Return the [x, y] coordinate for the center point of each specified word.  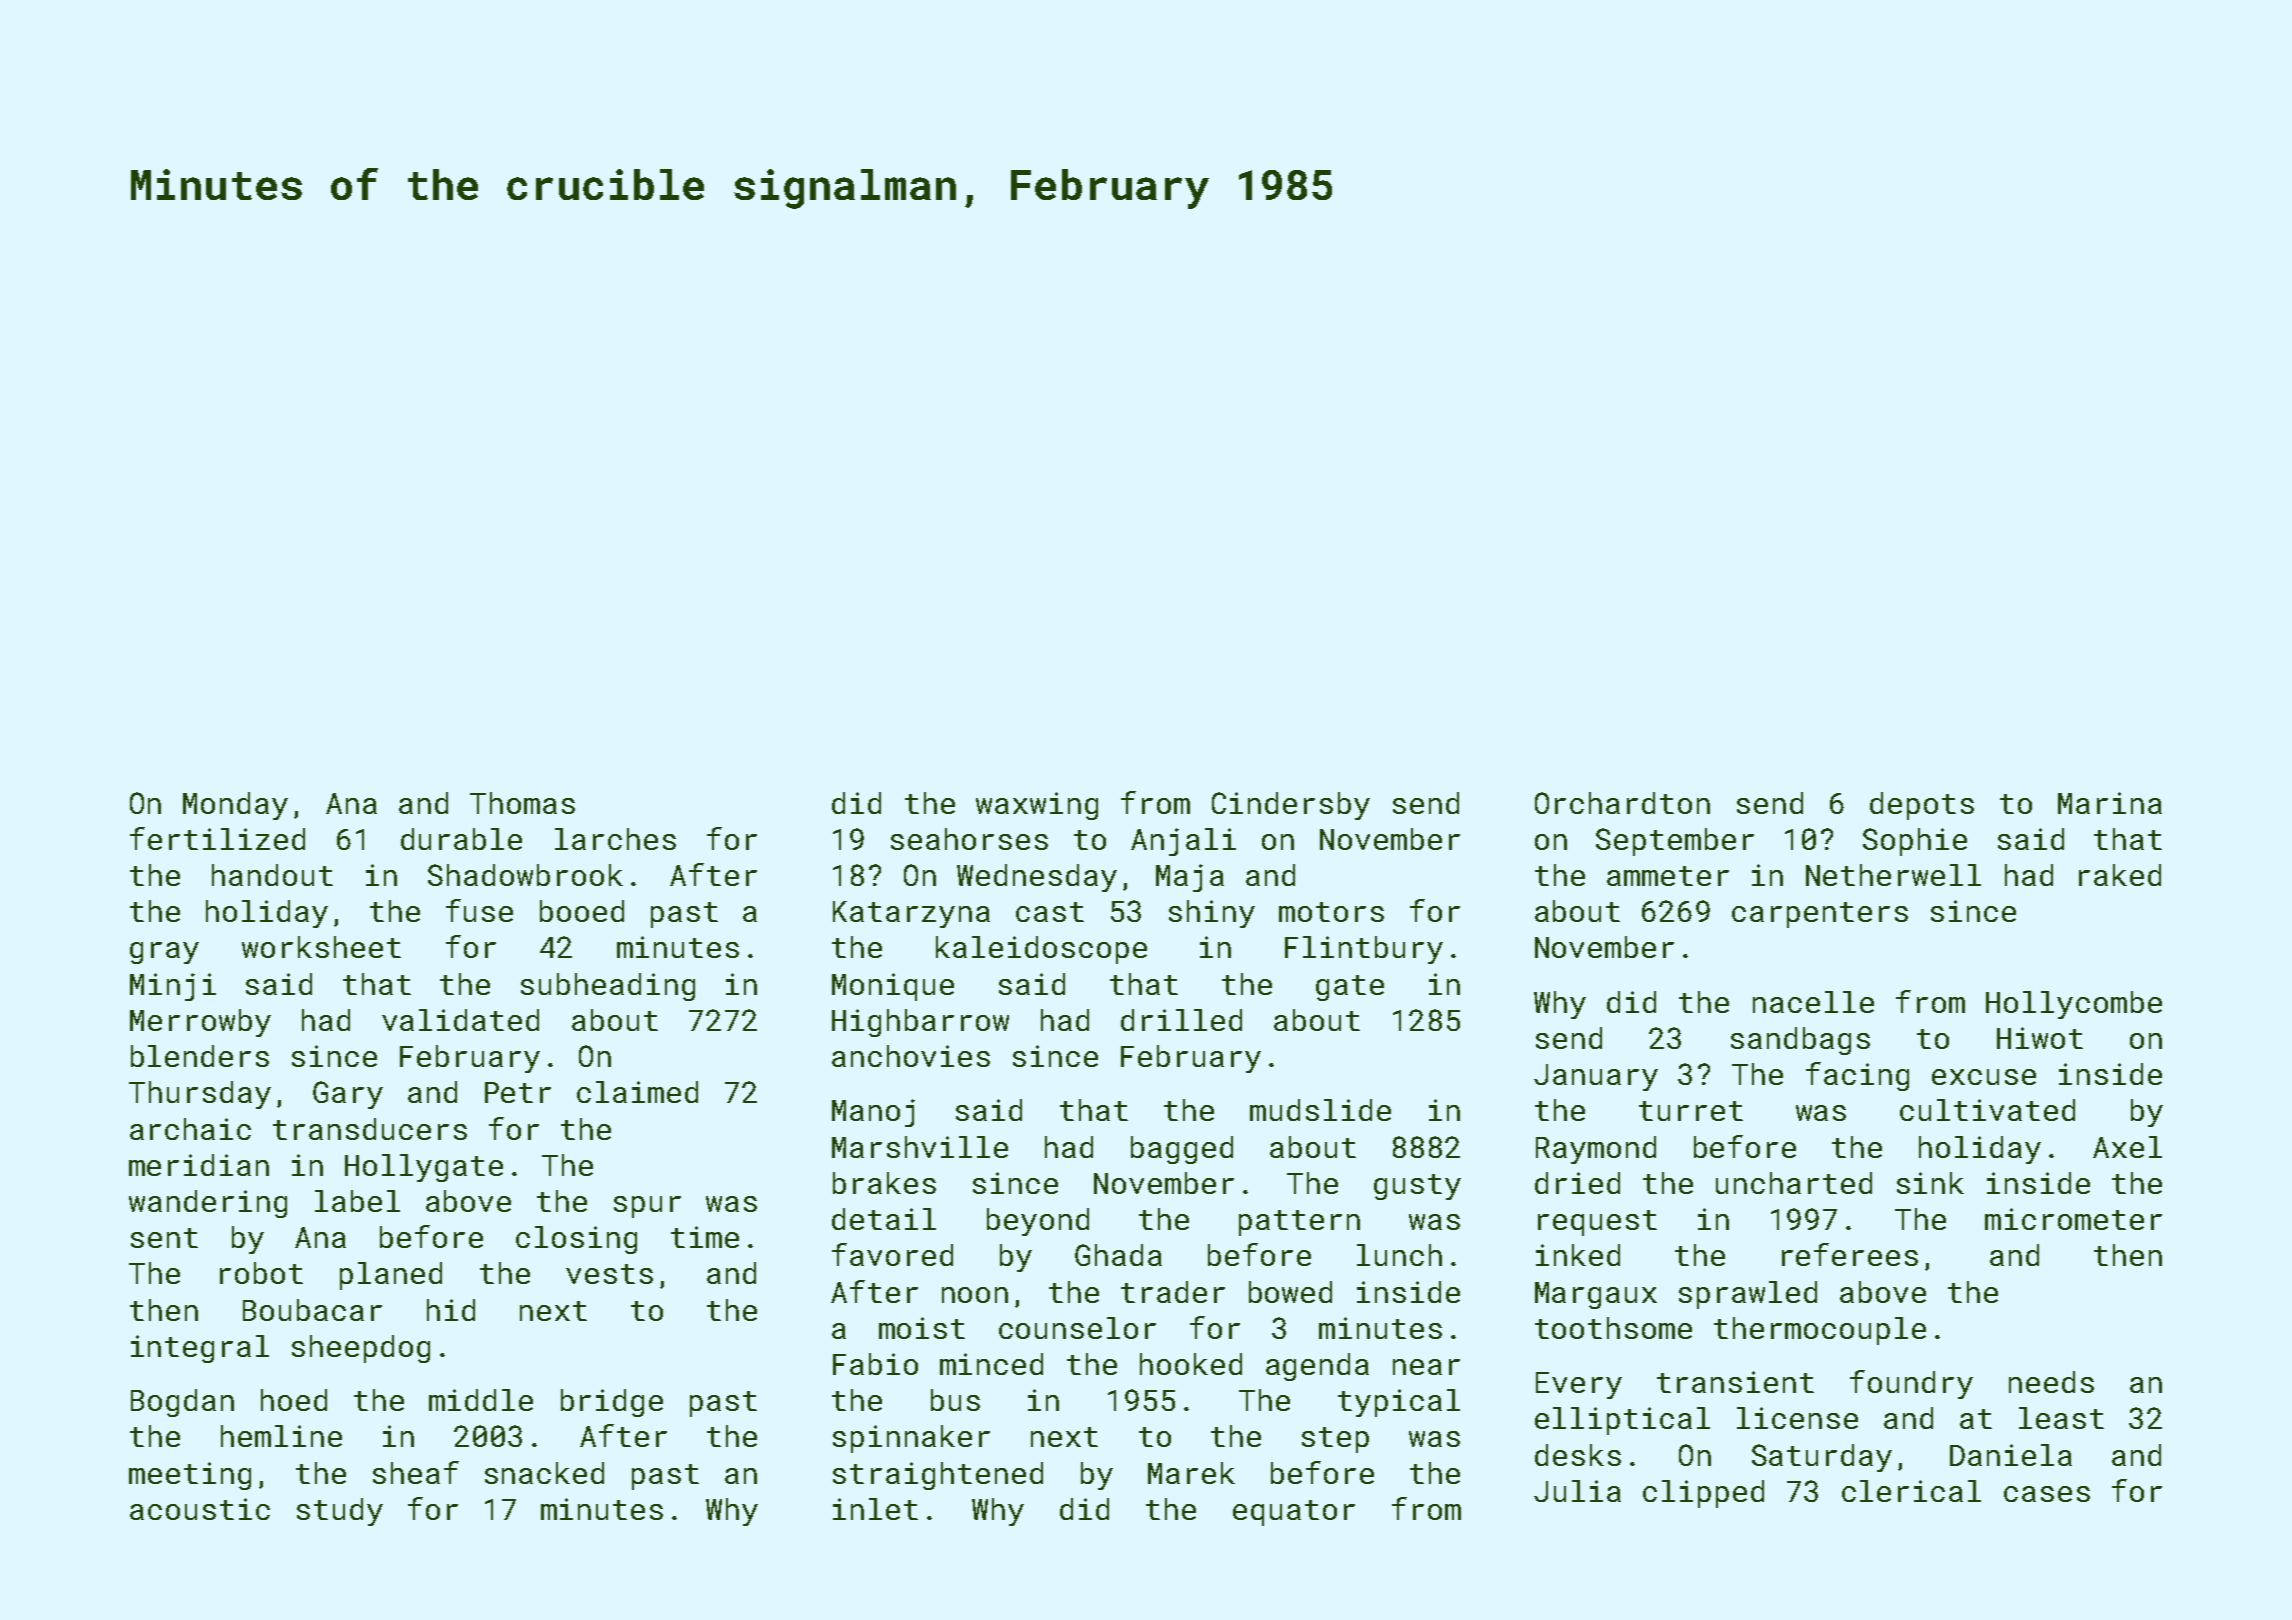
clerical [1911, 1491]
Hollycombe [2074, 1005]
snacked [544, 1473]
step [1335, 1440]
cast [1050, 912]
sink [1930, 1183]
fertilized [217, 838]
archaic [190, 1129]
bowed [1290, 1292]
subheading [608, 987]
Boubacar [312, 1310]
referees [1850, 1254]
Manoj [873, 1113]
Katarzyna [911, 914]
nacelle [1813, 1002]
